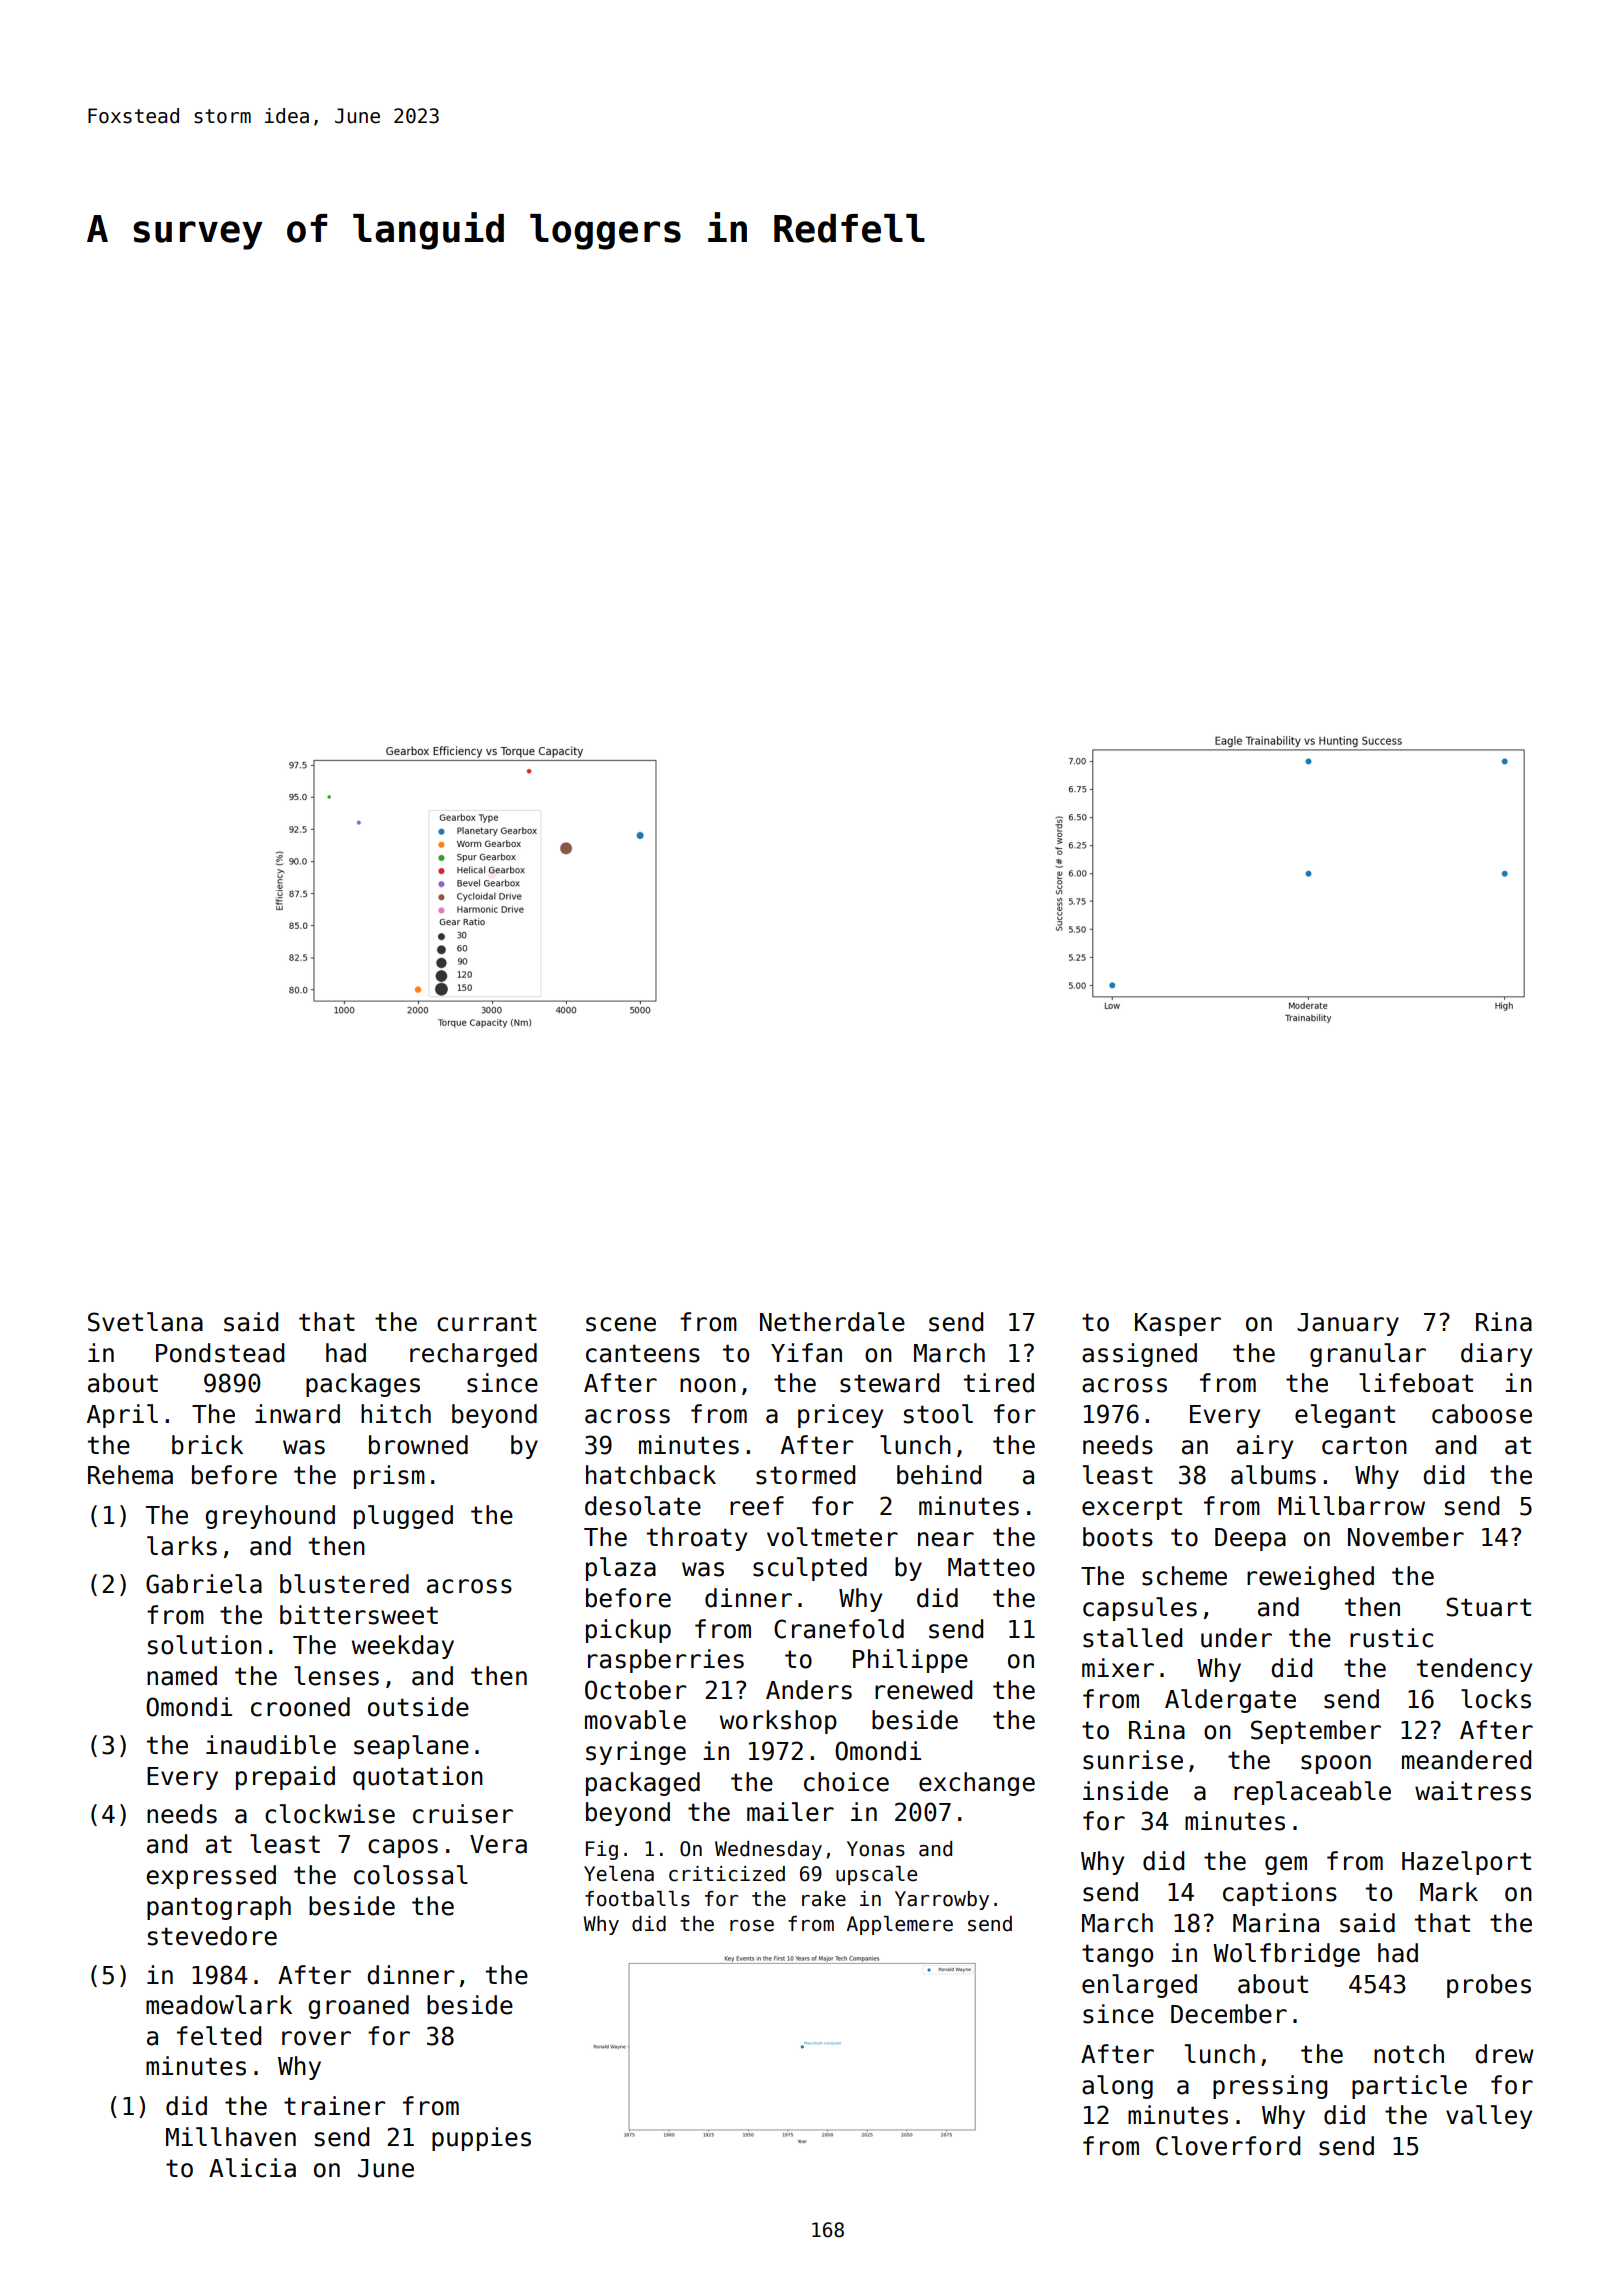  What do you see at coordinates (643, 1784) in the document?
I see `packaged` at bounding box center [643, 1784].
